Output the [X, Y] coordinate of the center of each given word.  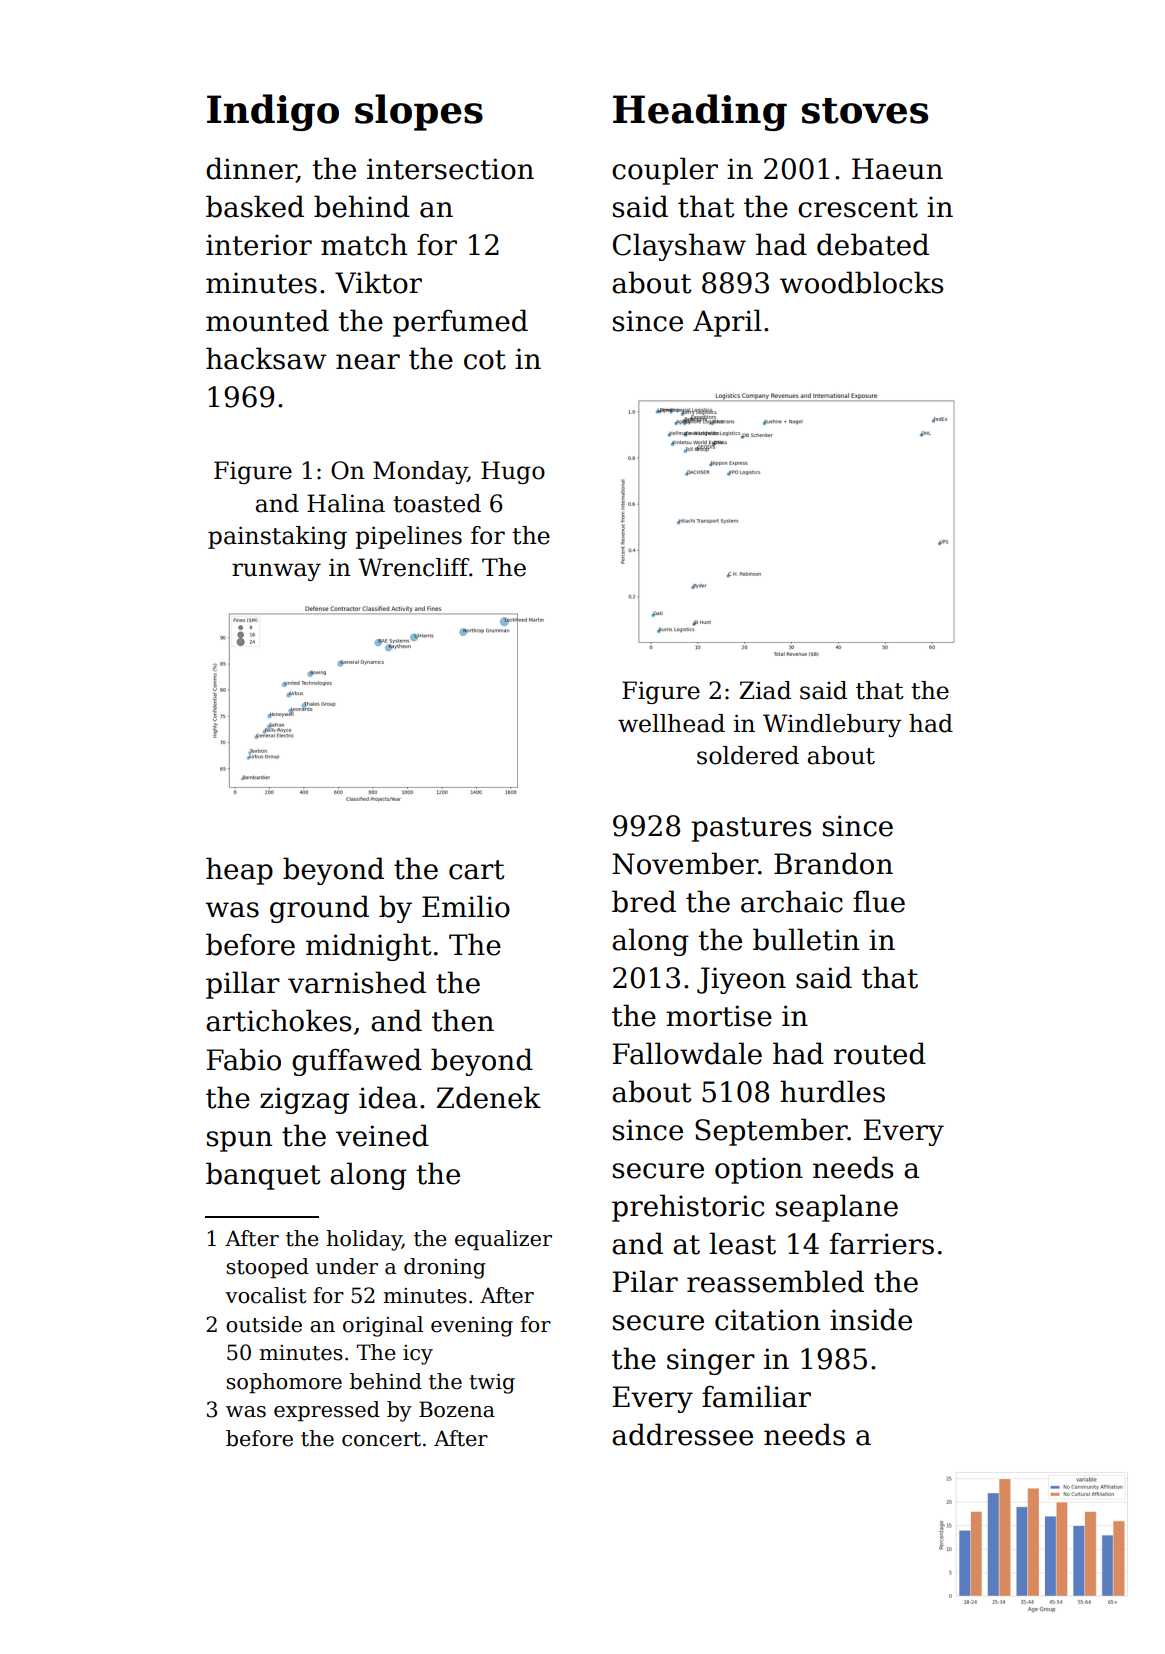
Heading [700, 112]
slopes [419, 112]
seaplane [837, 1208]
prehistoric [688, 1208]
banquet [263, 1176]
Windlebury [832, 725]
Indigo [273, 112]
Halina [346, 503]
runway [276, 572]
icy [418, 1355]
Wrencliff [413, 567]
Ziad [765, 690]
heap [239, 871]
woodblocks [861, 282]
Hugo [513, 472]
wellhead [671, 723]
